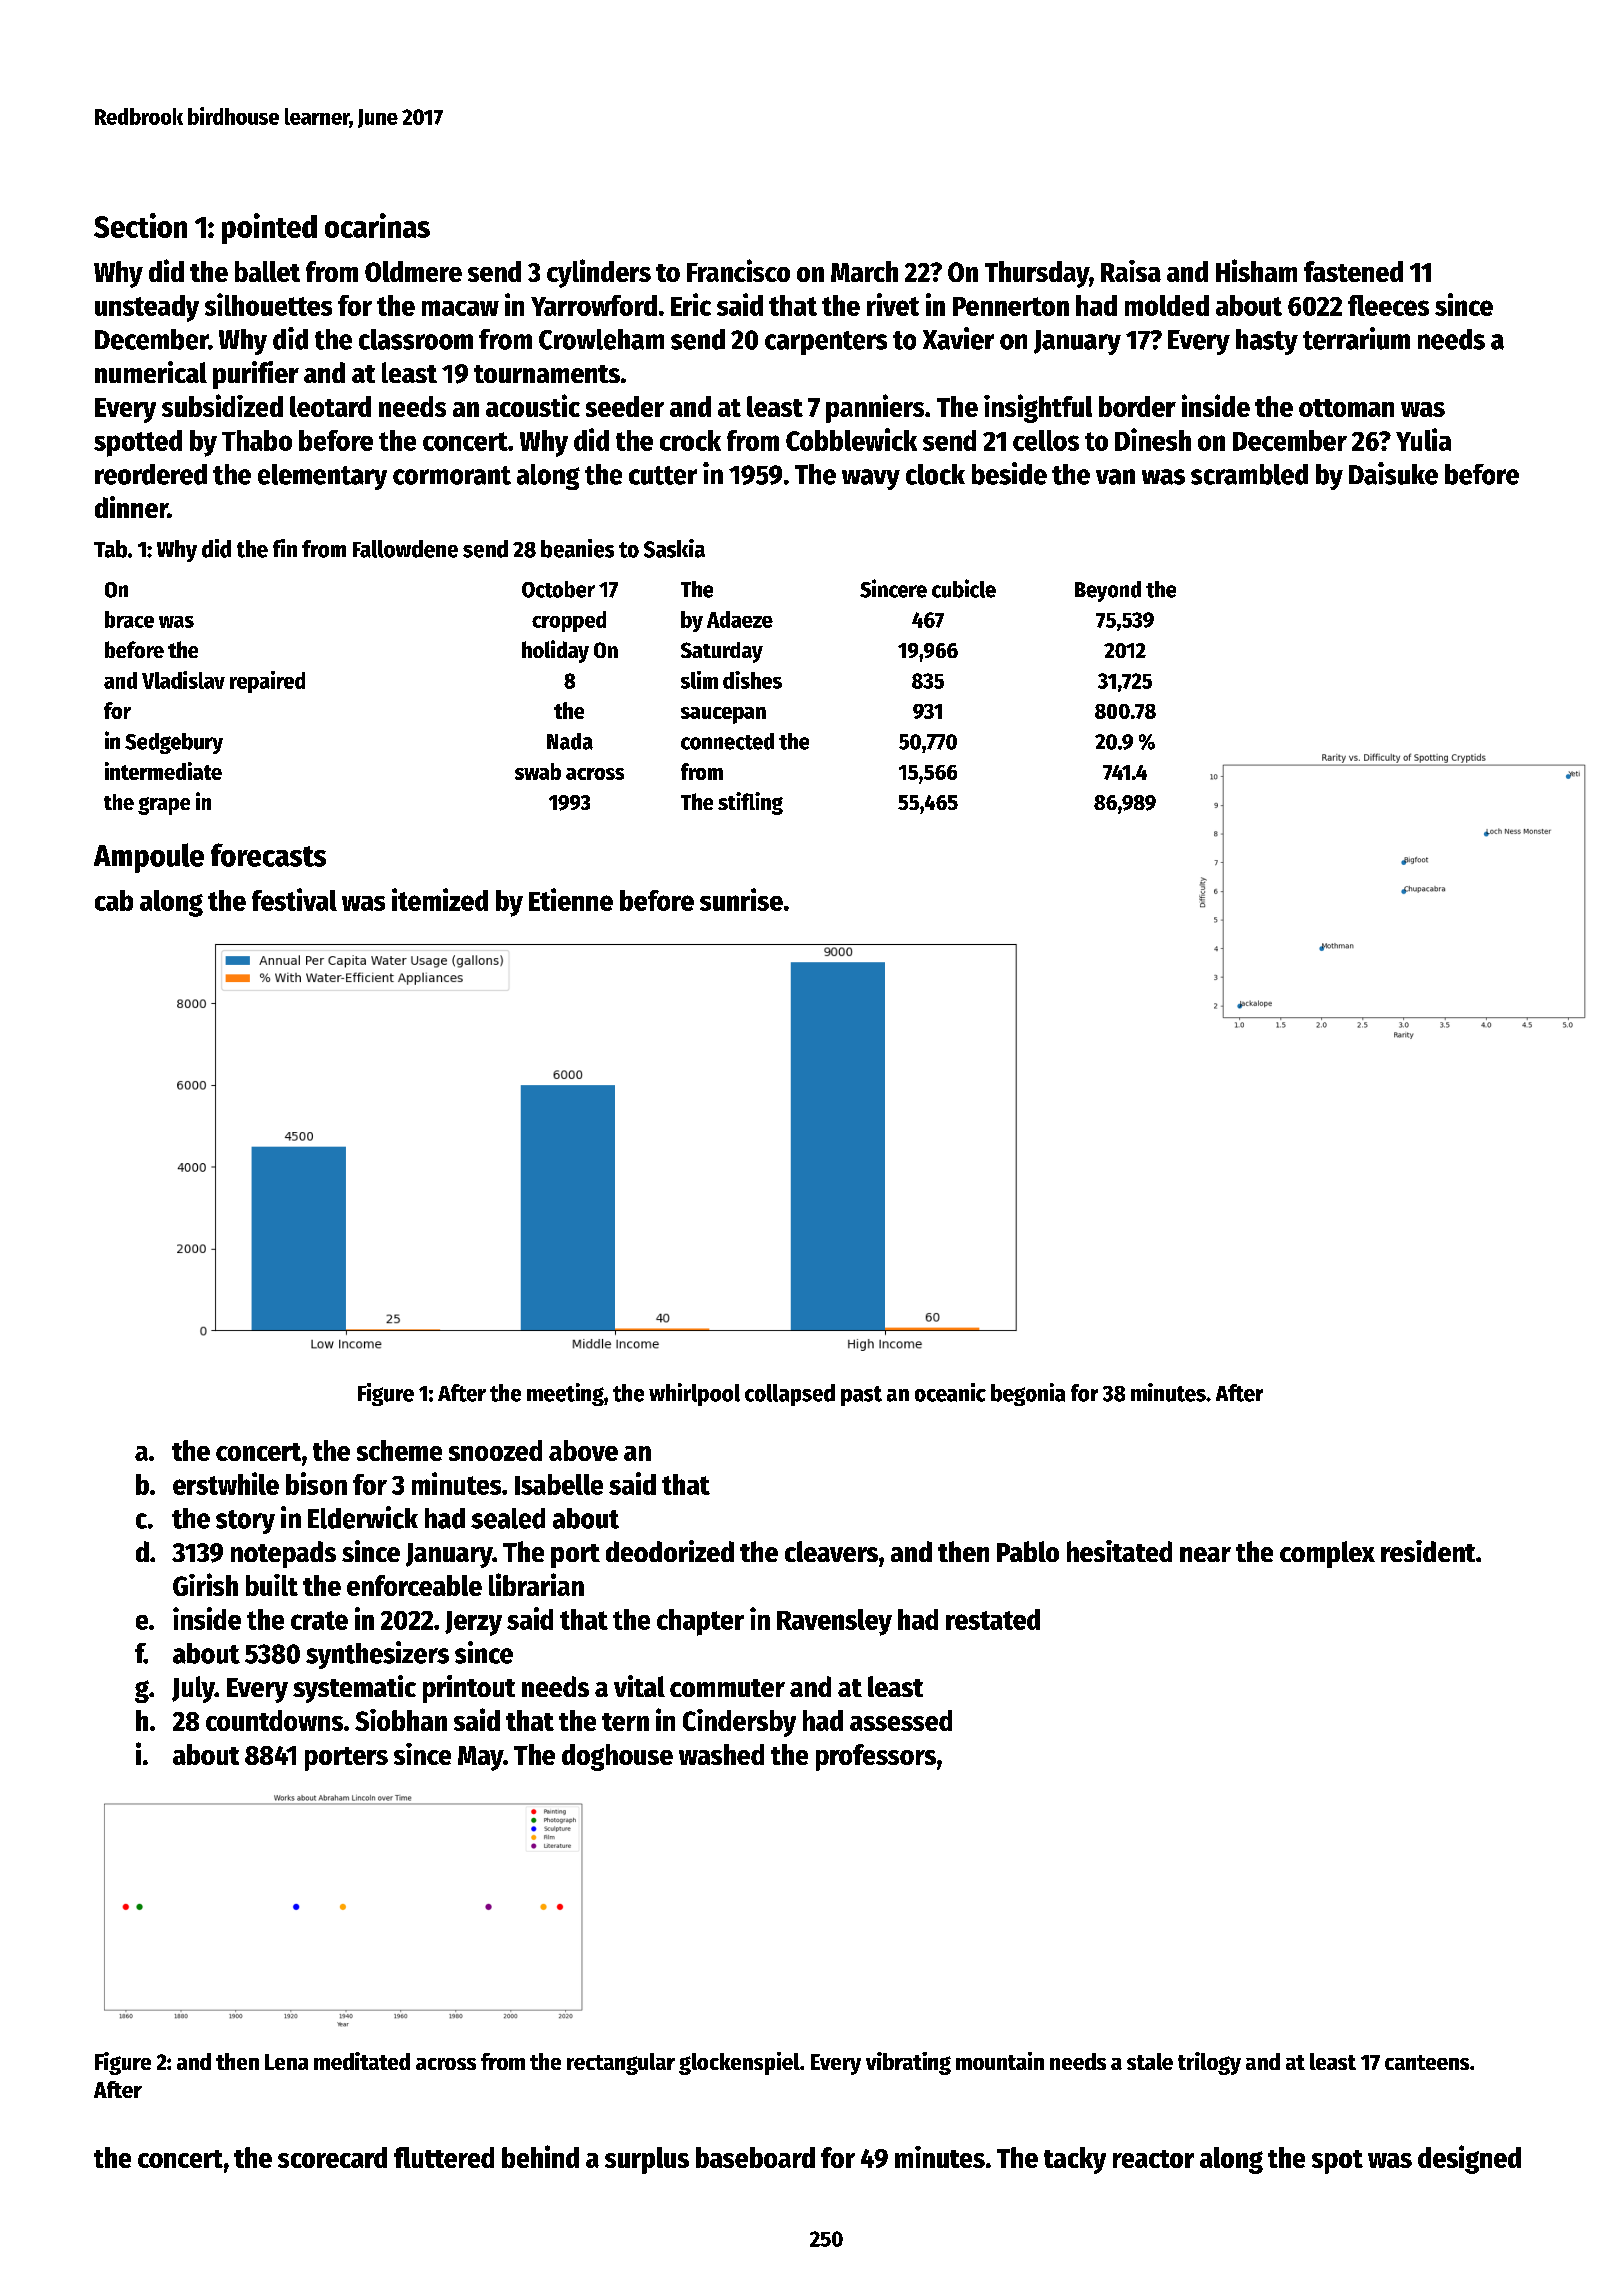  Describe the element at coordinates (1167, 305) in the page. I see `molded` at that location.
